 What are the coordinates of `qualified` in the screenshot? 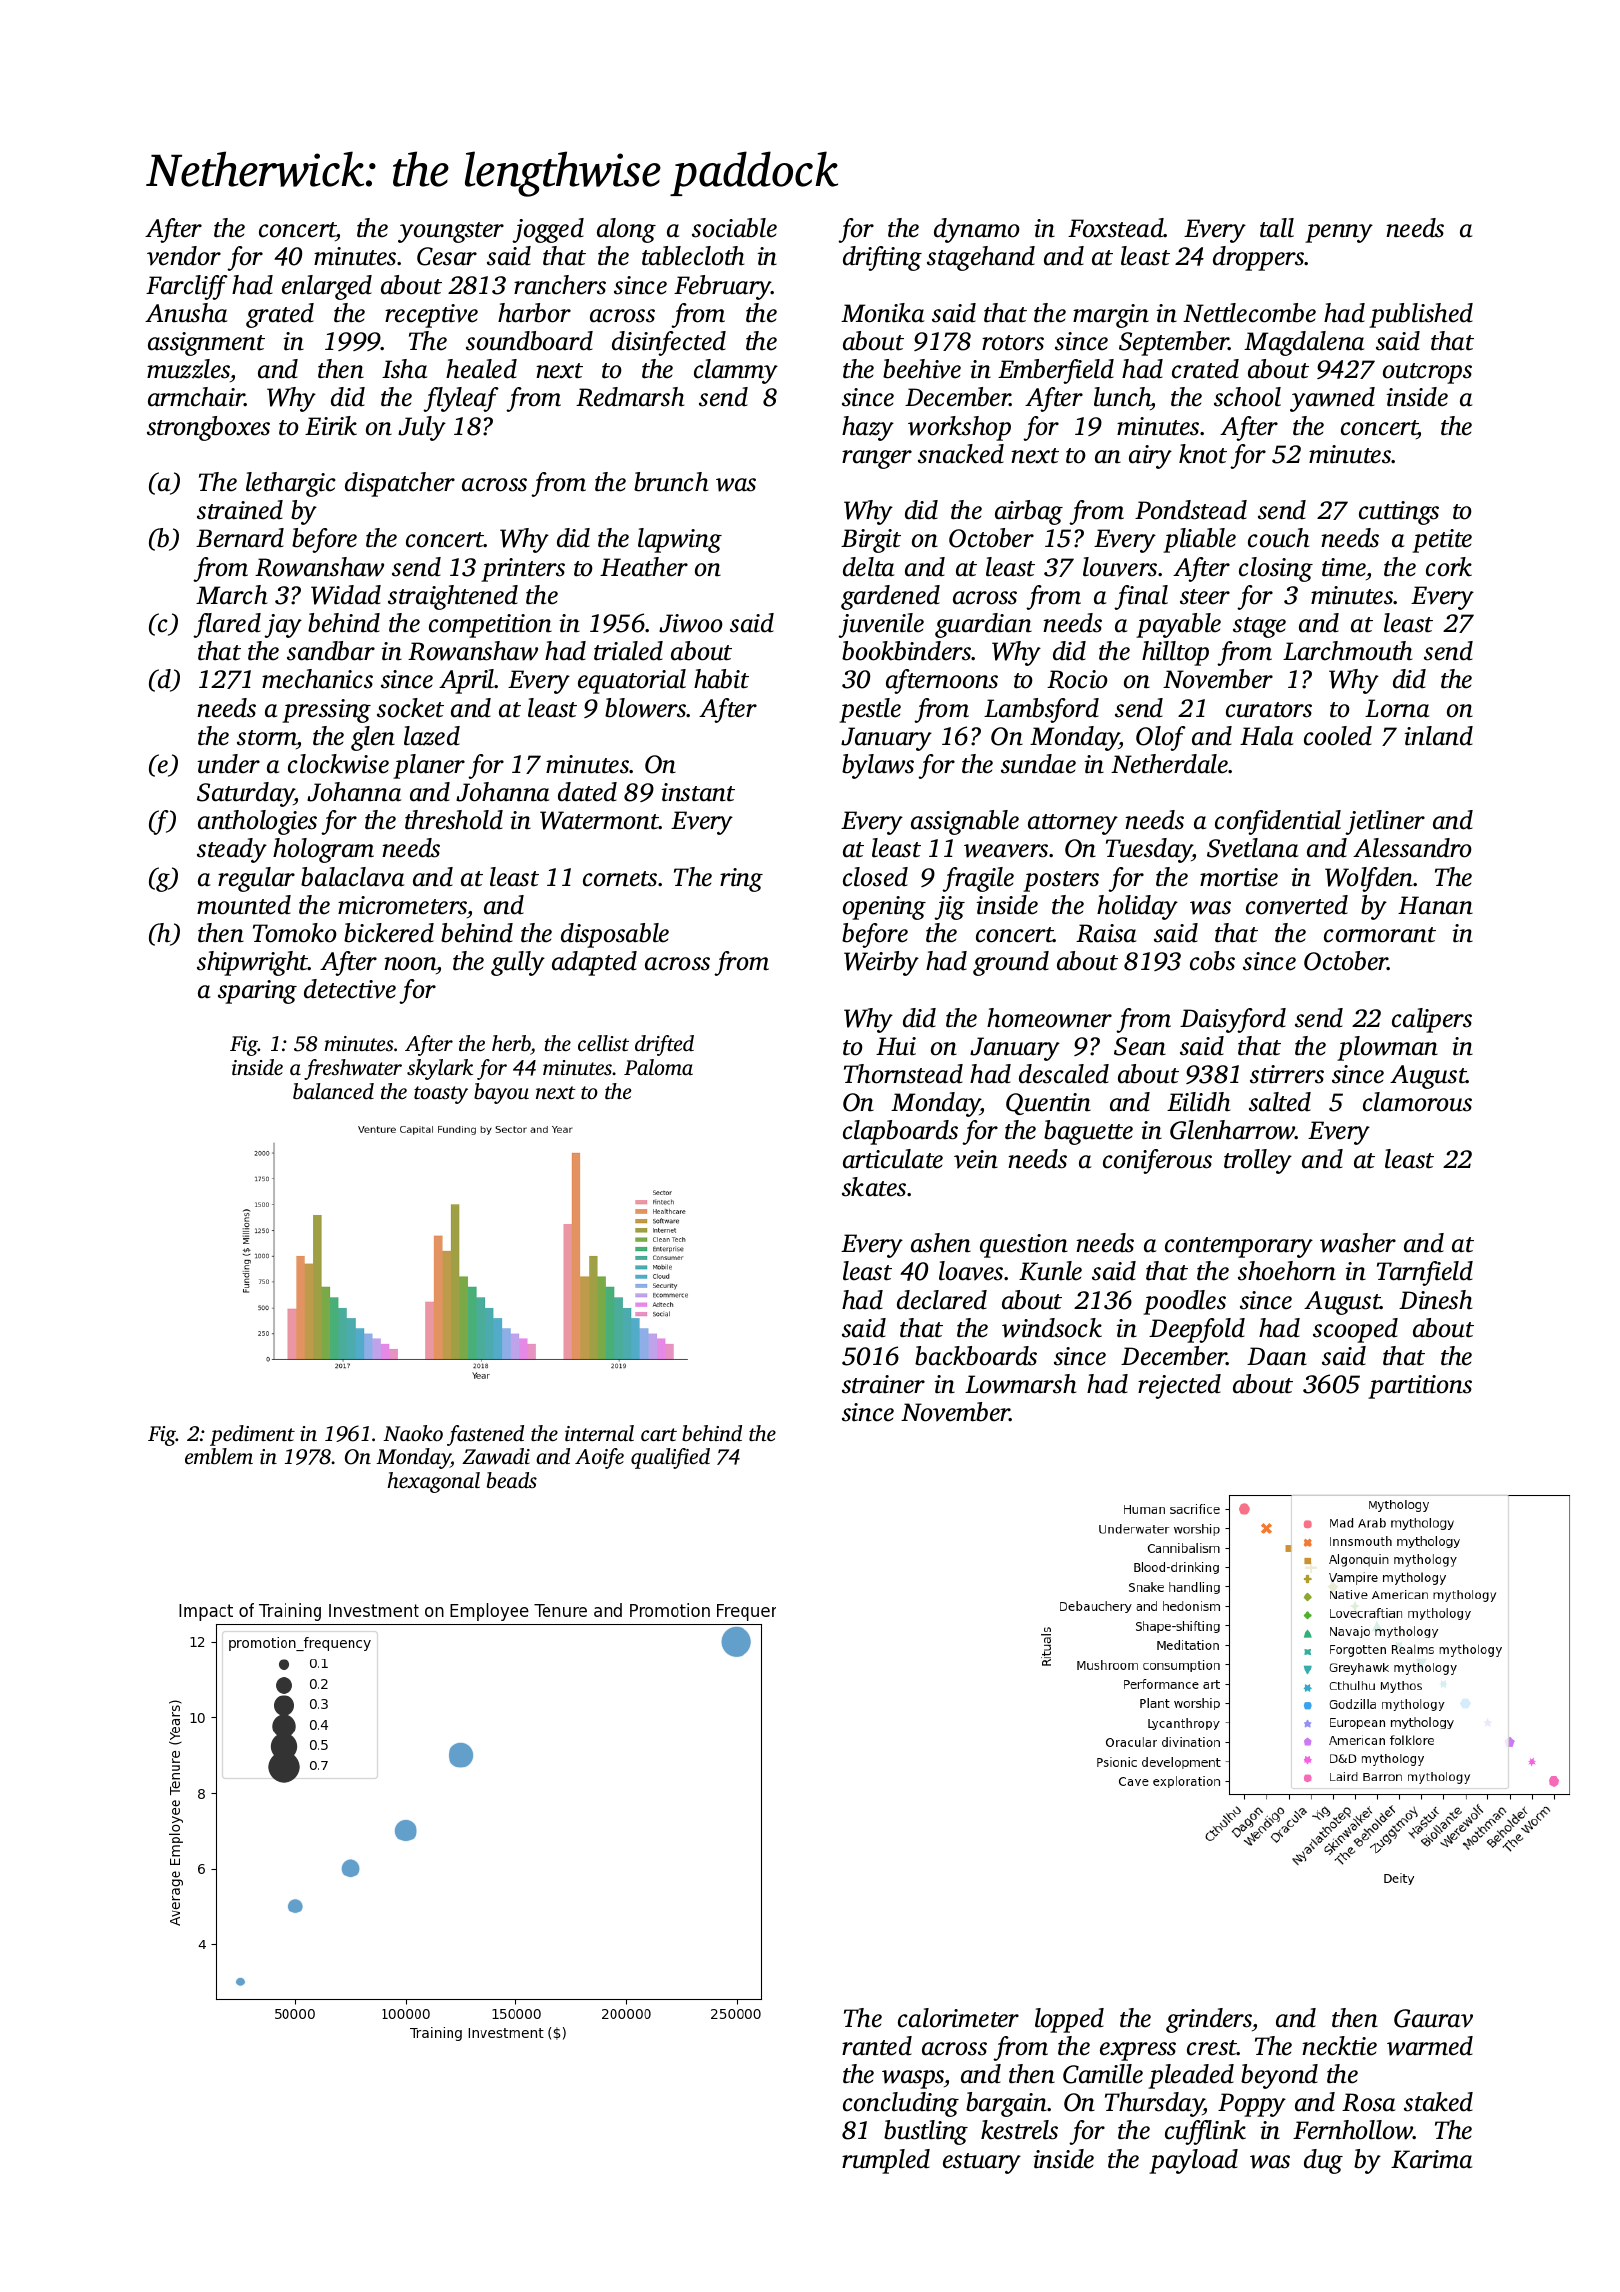 It's located at (670, 1458).
